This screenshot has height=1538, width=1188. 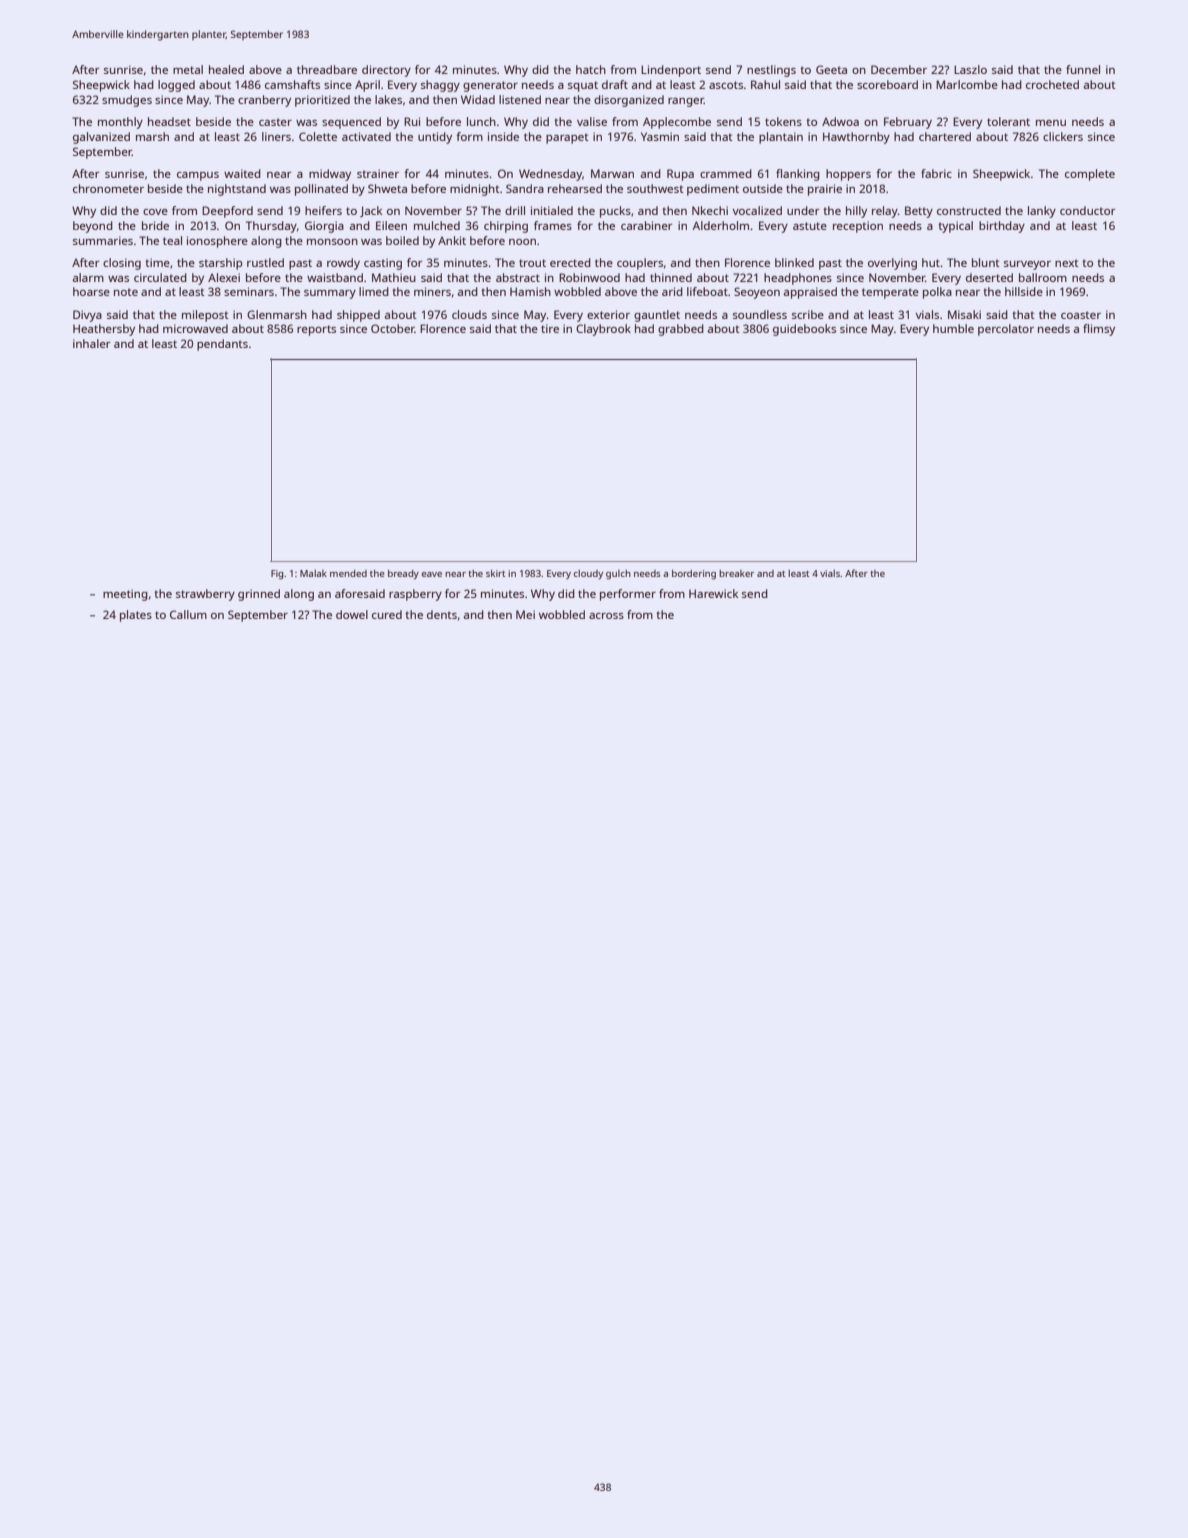 What do you see at coordinates (522, 242) in the screenshot?
I see `noon` at bounding box center [522, 242].
